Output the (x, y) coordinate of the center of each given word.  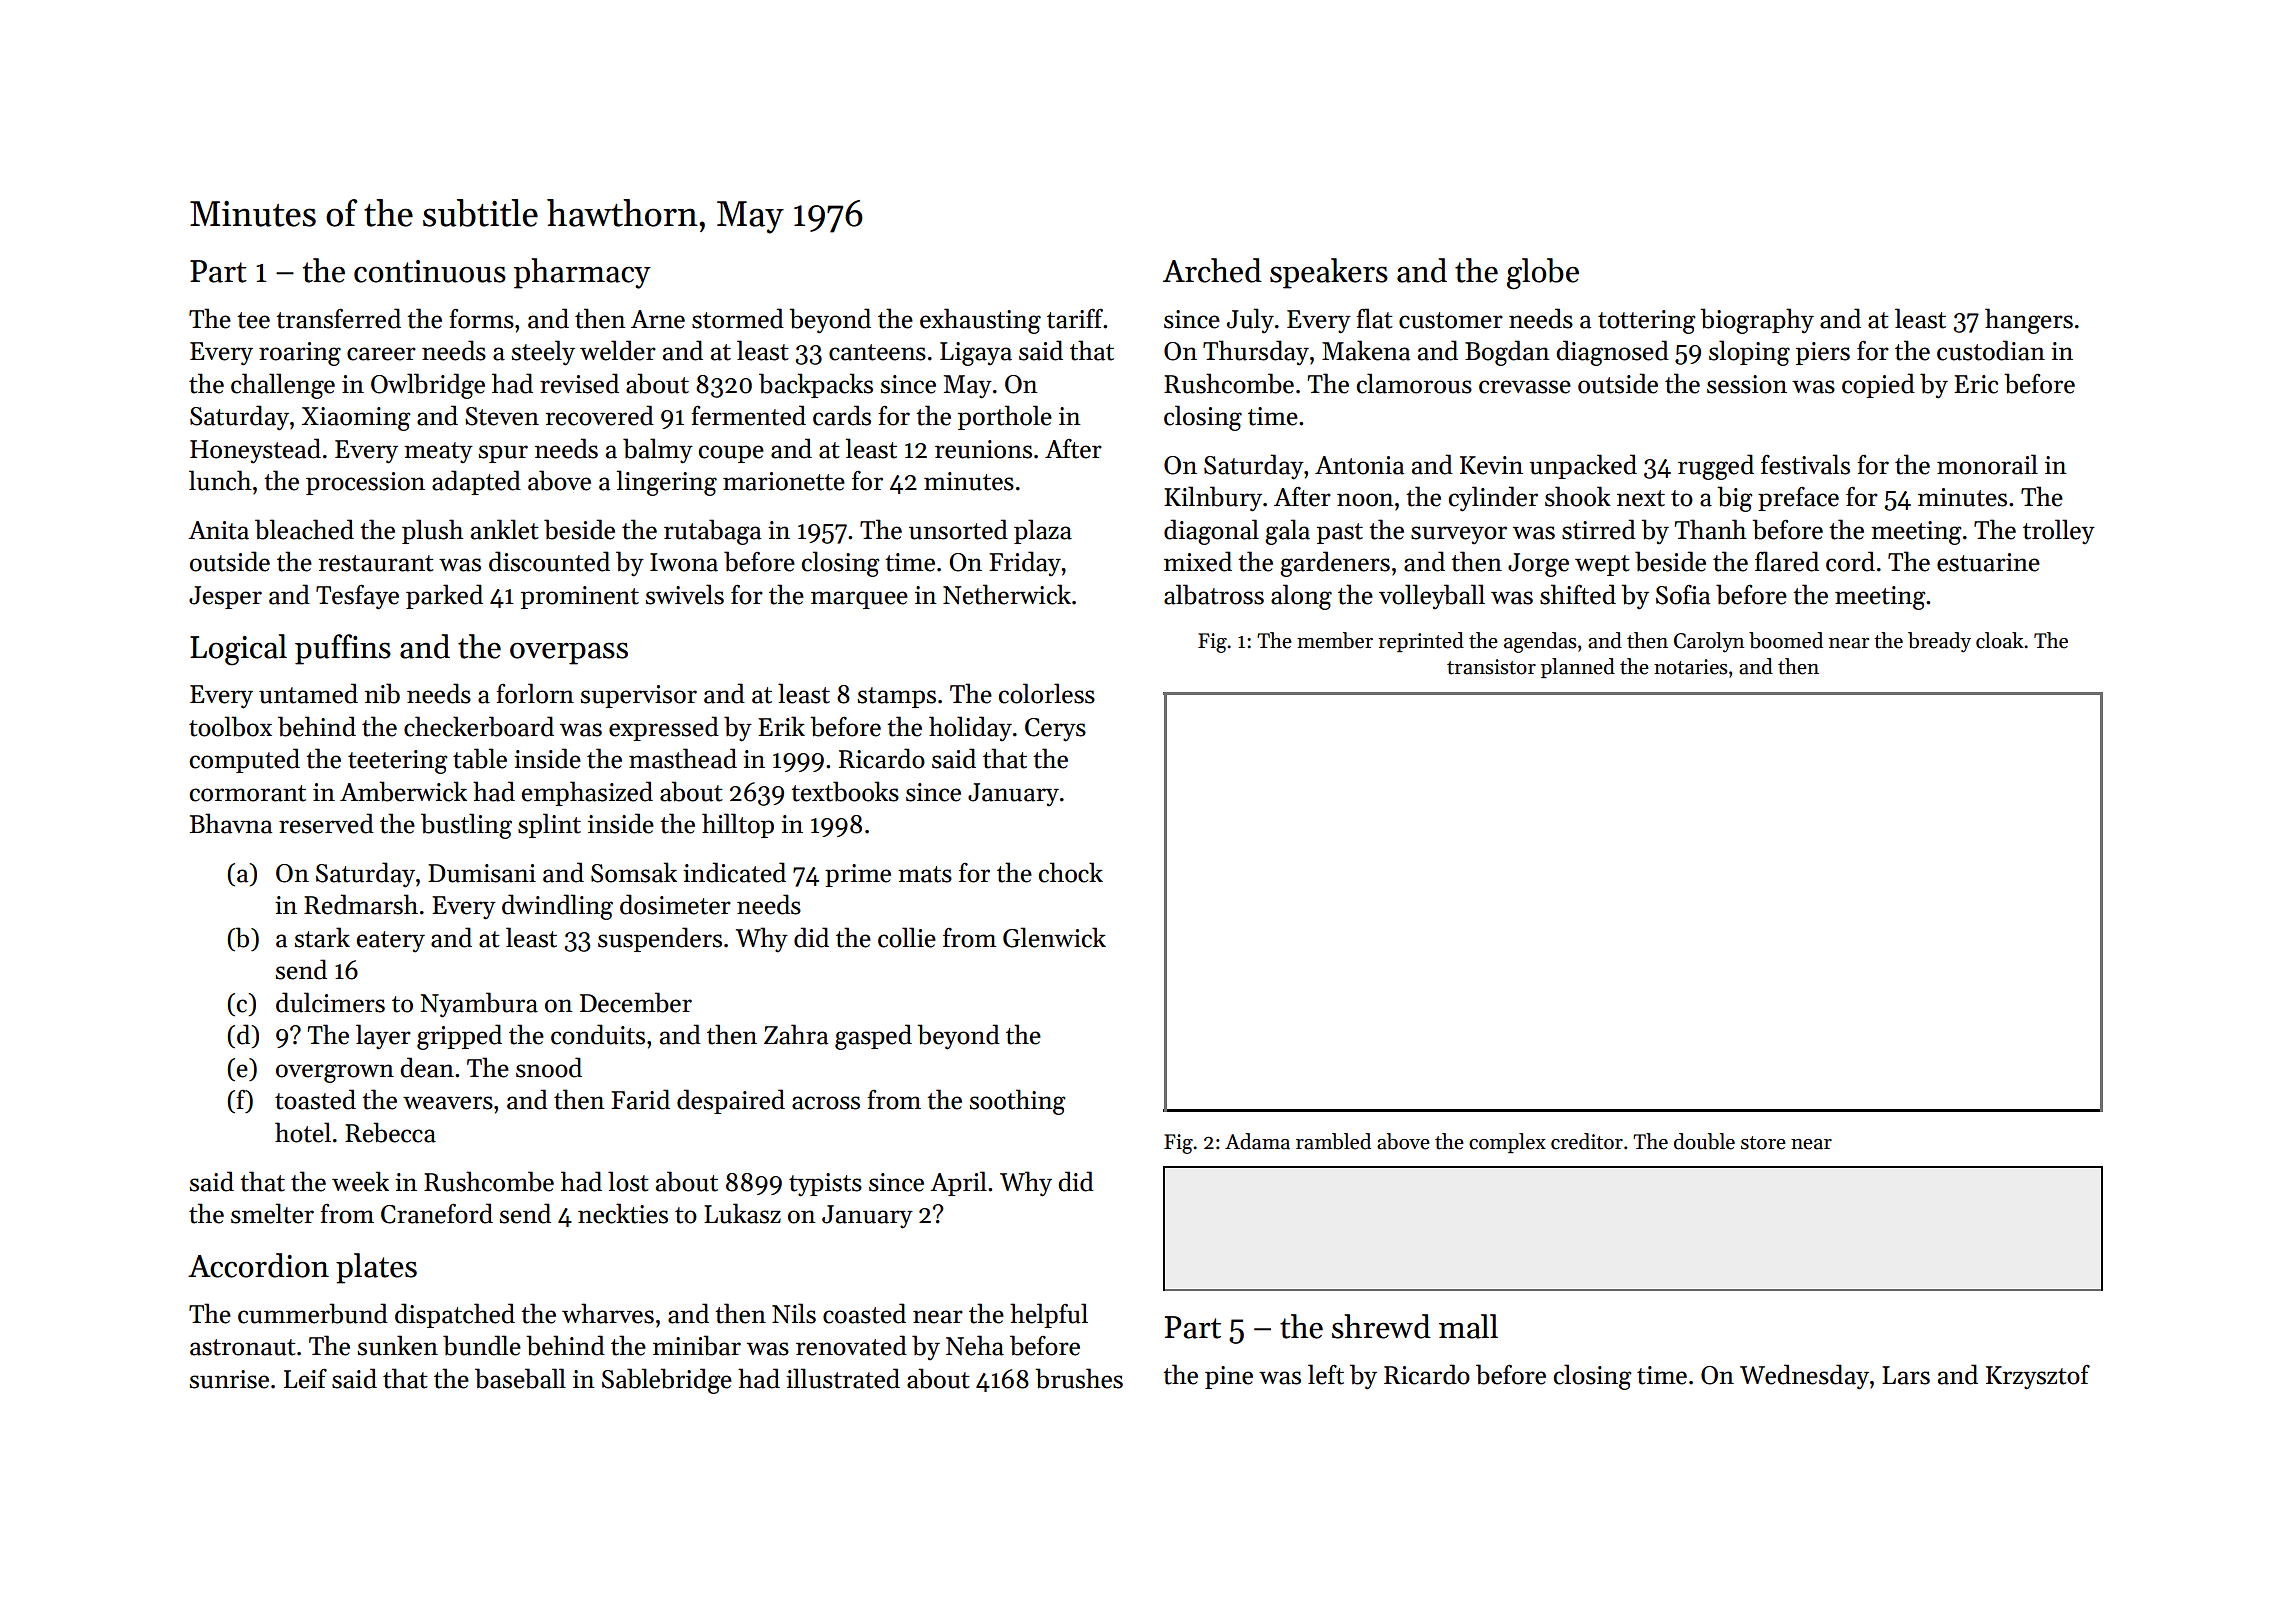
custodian (1991, 350)
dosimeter (675, 904)
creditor (1587, 1141)
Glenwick (1054, 937)
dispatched (455, 1315)
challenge (283, 386)
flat (1374, 318)
